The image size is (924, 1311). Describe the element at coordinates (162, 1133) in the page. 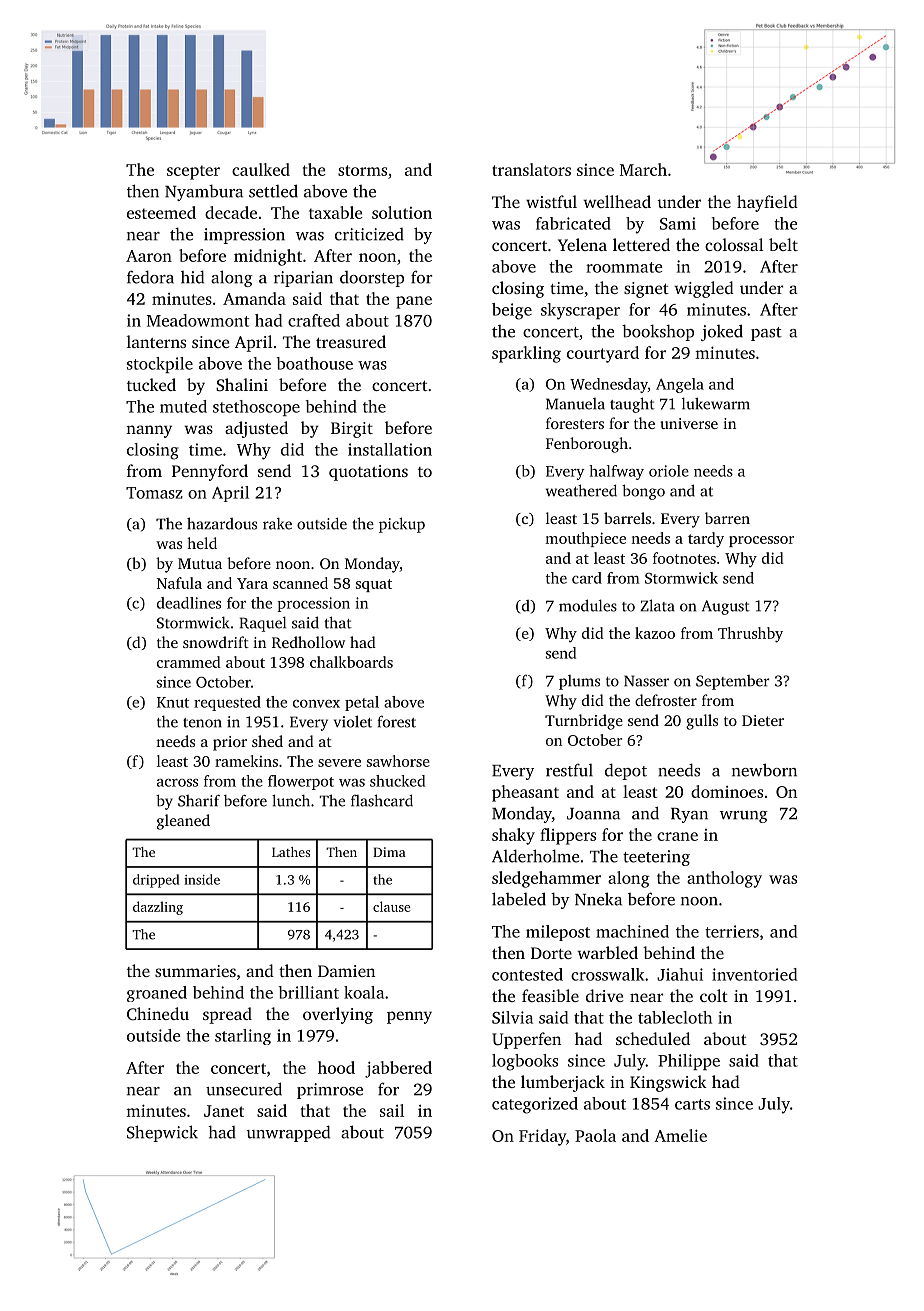

I see `Shepwick` at that location.
